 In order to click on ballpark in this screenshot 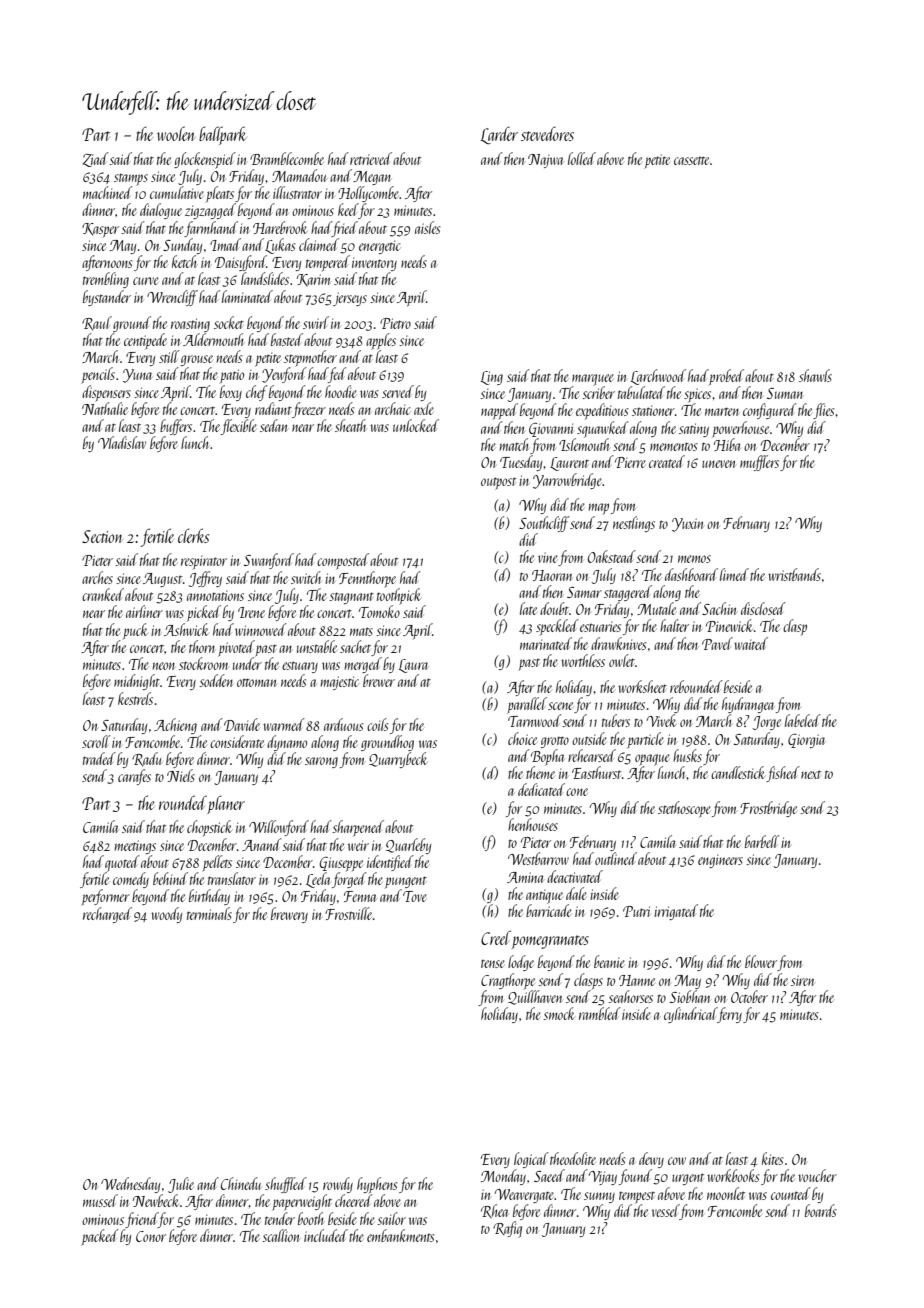, I will do `click(223, 135)`.
